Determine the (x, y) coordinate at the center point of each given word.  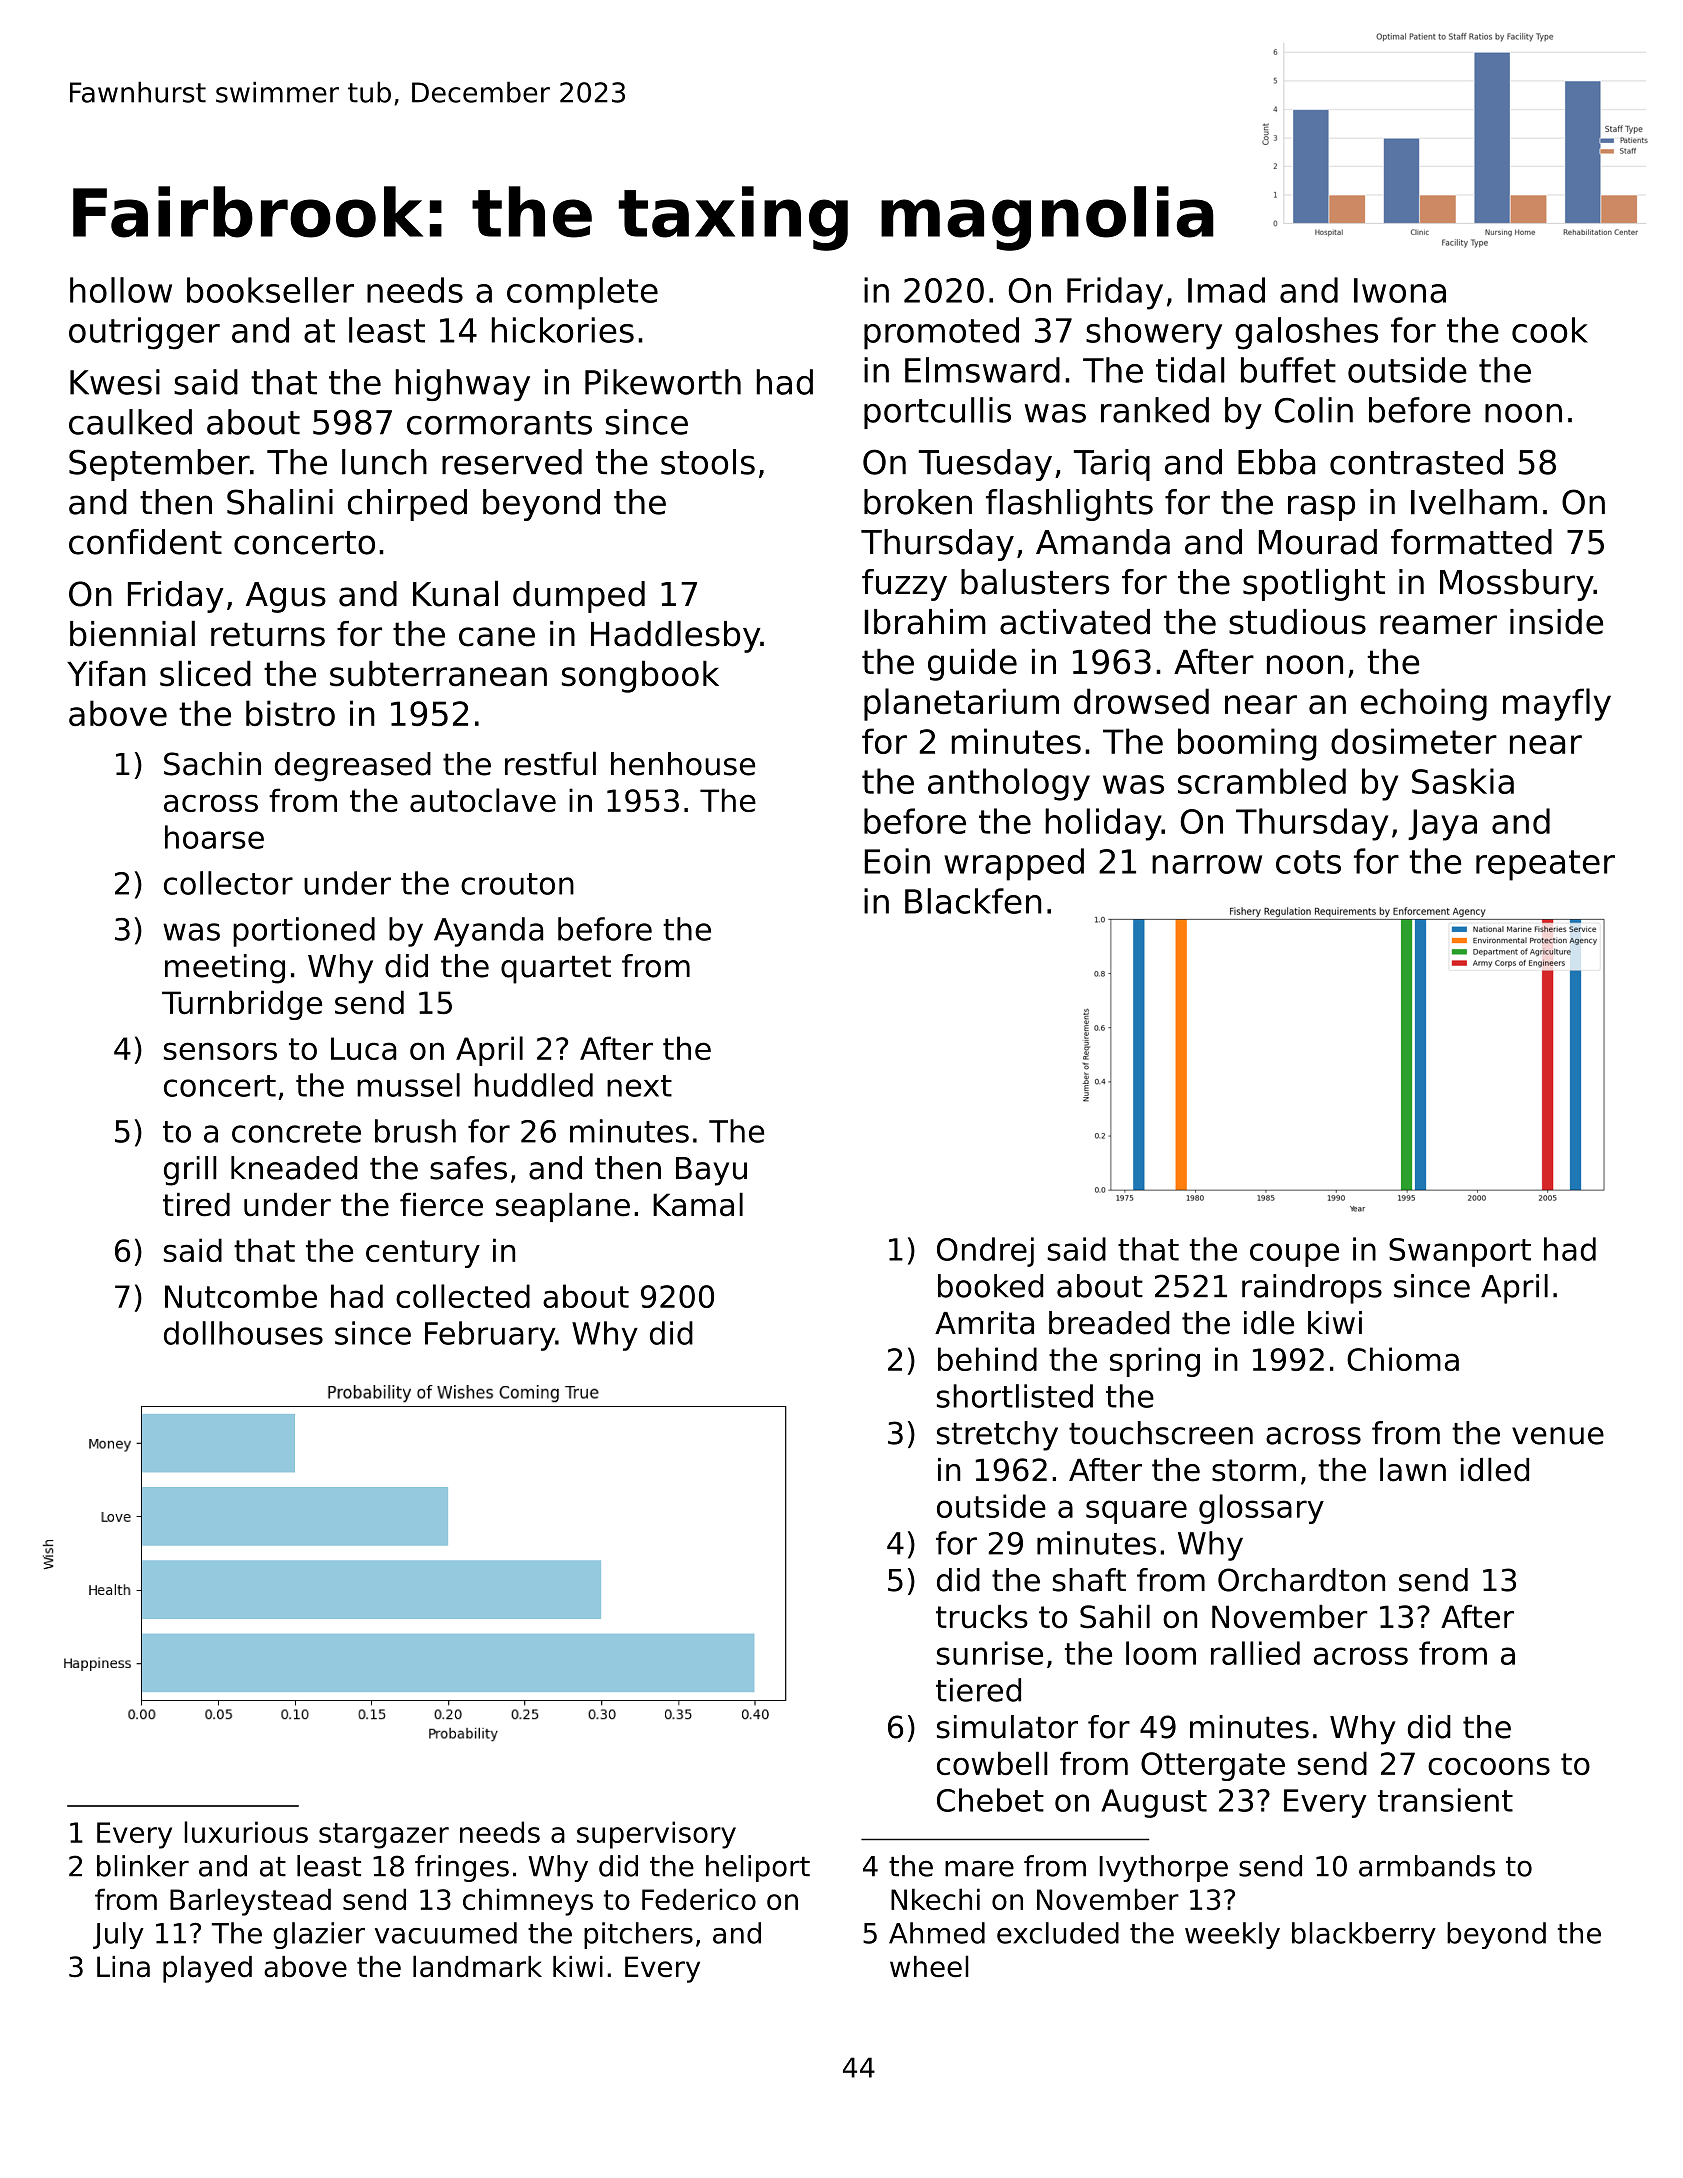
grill (190, 1171)
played (207, 1969)
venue (1558, 1436)
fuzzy (904, 585)
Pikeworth (663, 382)
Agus (286, 597)
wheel (929, 1966)
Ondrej (985, 1252)
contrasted (1416, 462)
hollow (121, 290)
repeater (1545, 865)
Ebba (1276, 462)
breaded (1109, 1323)
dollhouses (243, 1333)
